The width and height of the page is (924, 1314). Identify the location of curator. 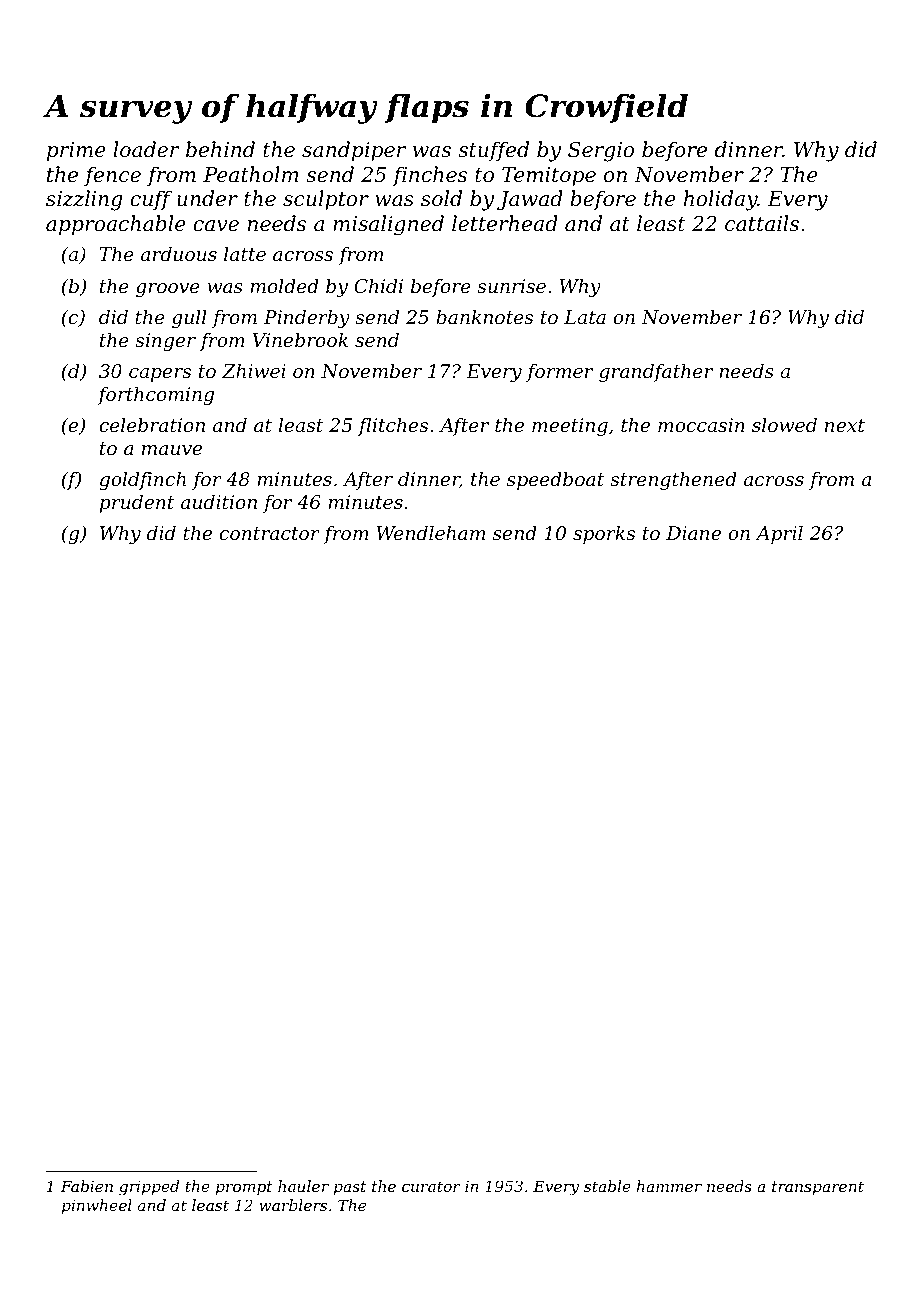
(431, 1186).
